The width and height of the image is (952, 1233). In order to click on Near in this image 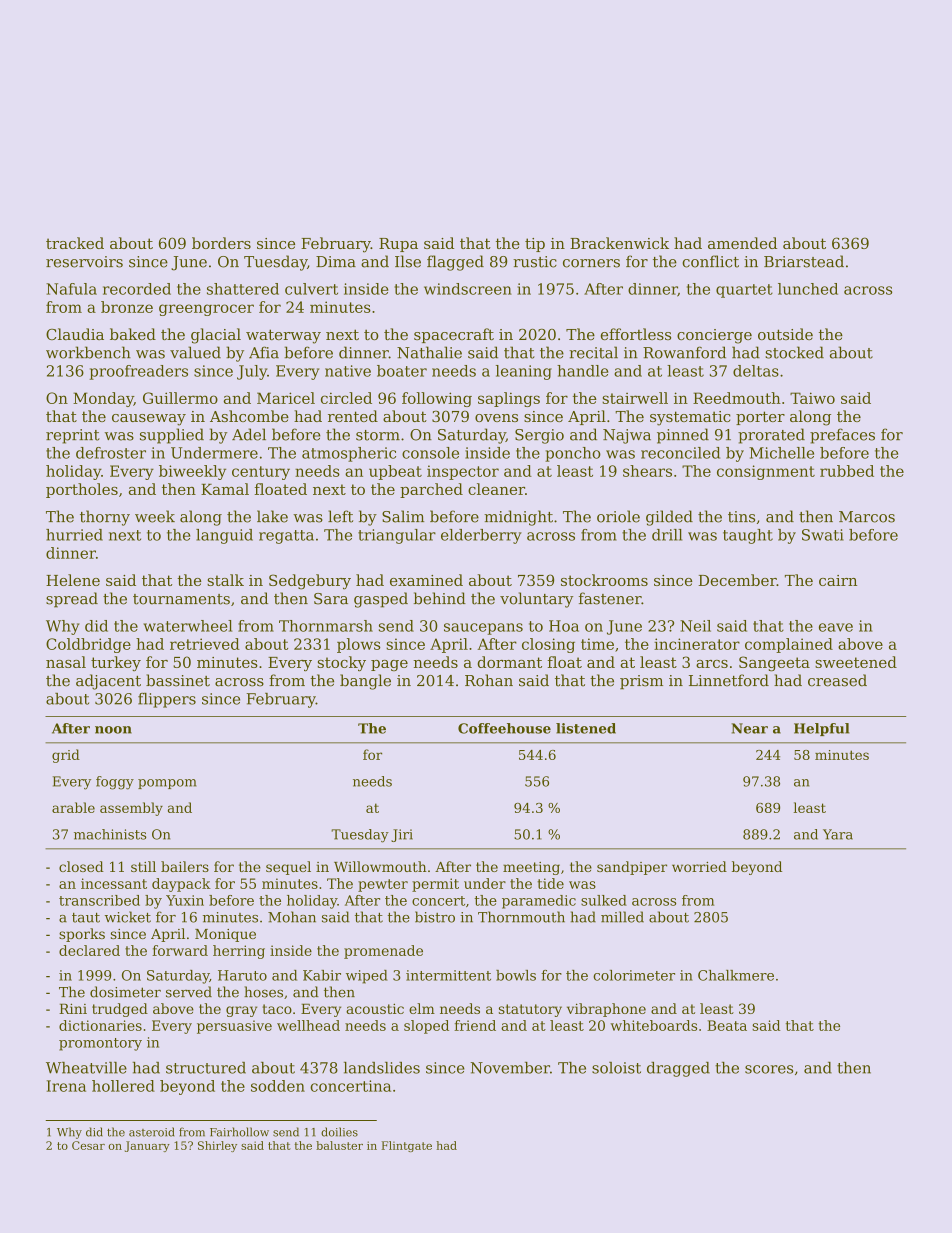, I will do `click(749, 728)`.
